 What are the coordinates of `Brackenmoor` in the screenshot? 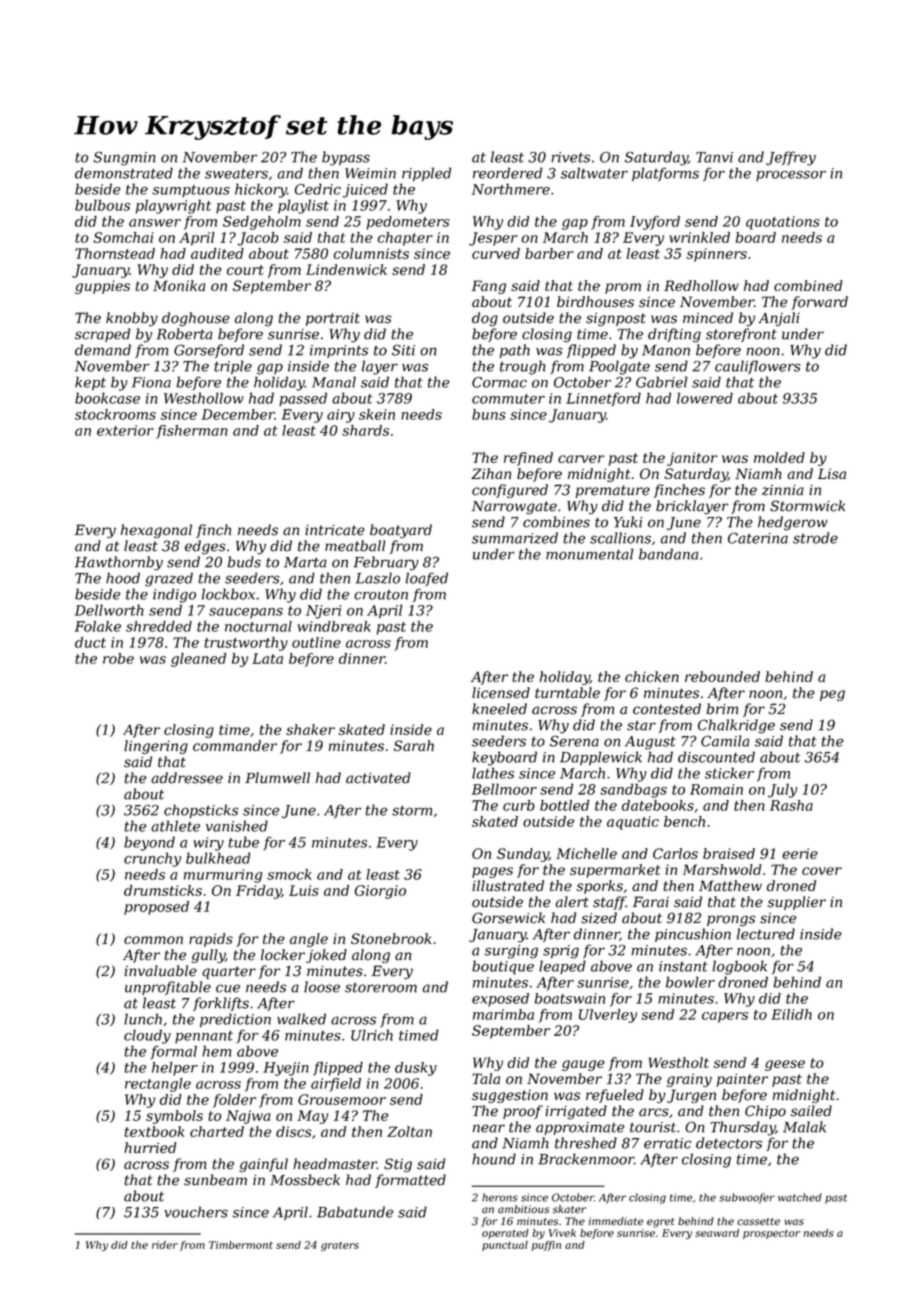 It's located at (586, 1159).
